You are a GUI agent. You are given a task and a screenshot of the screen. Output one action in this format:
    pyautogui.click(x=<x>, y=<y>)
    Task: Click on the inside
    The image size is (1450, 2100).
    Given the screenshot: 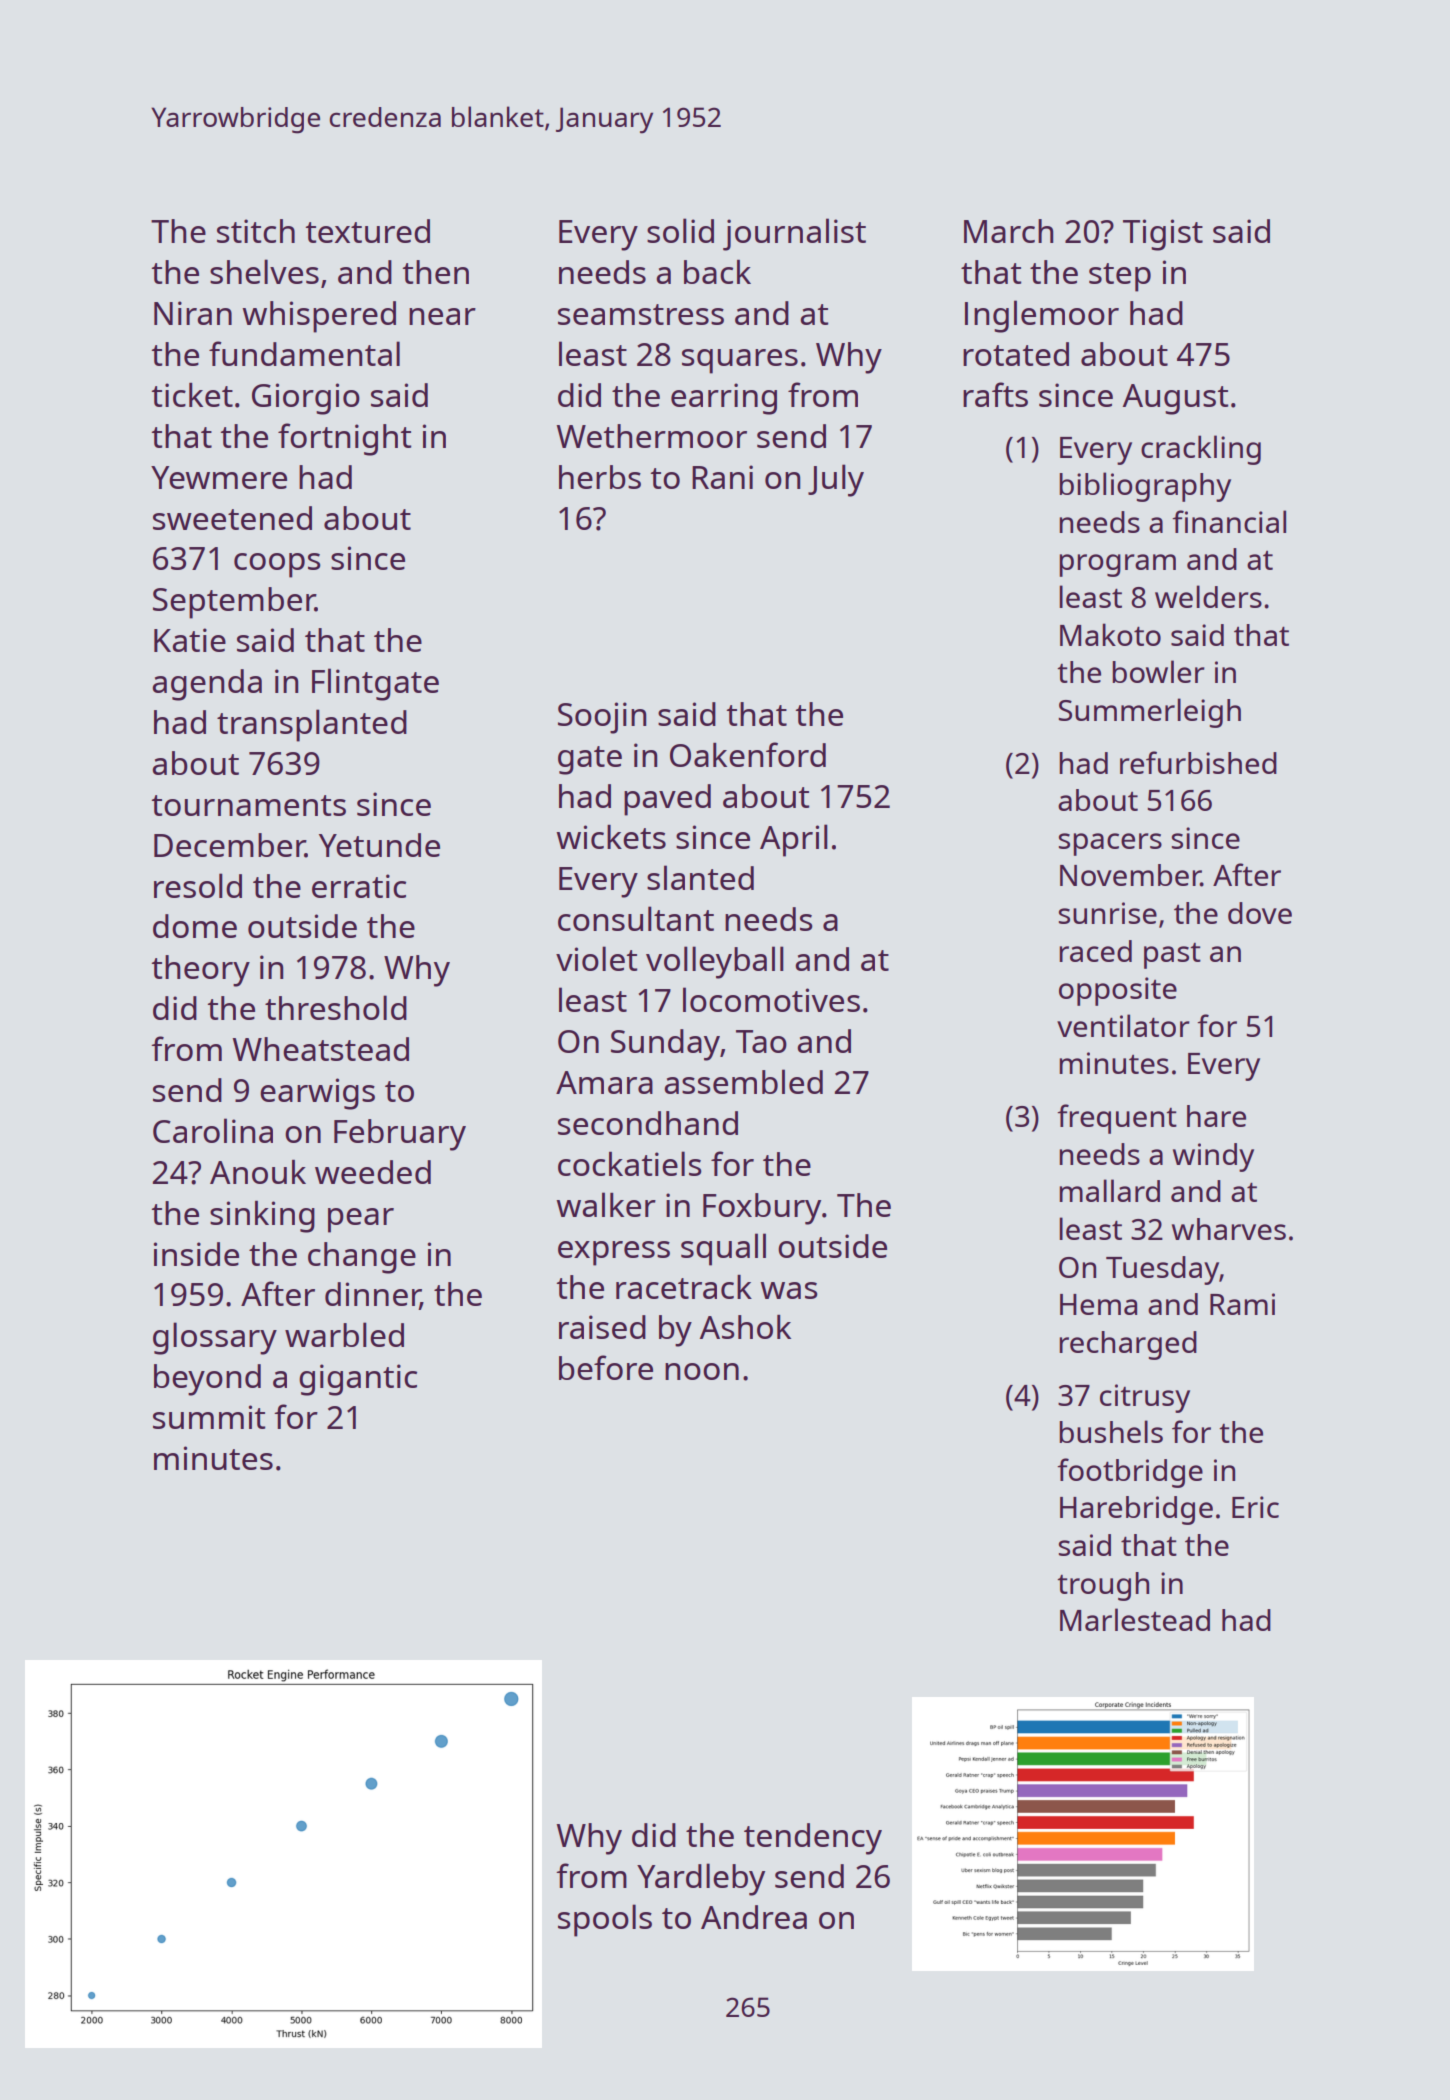 What is the action you would take?
    pyautogui.click(x=196, y=1254)
